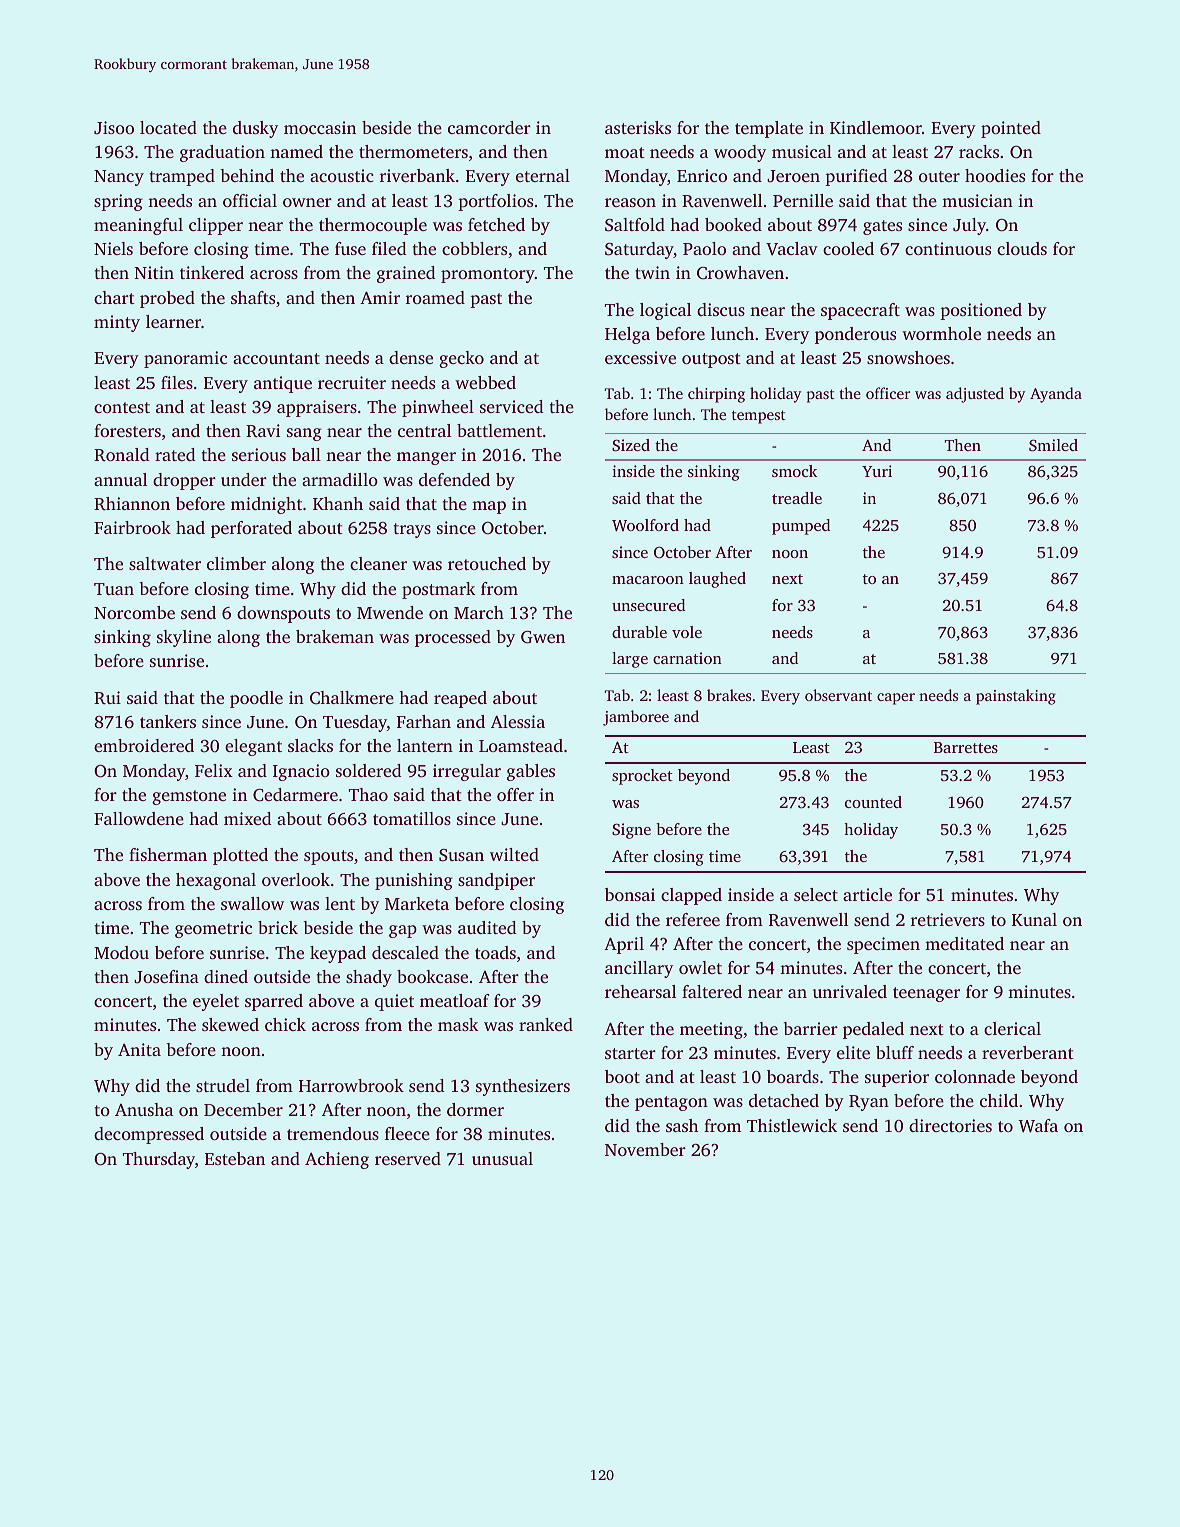  What do you see at coordinates (873, 802) in the screenshot?
I see `counted` at bounding box center [873, 802].
